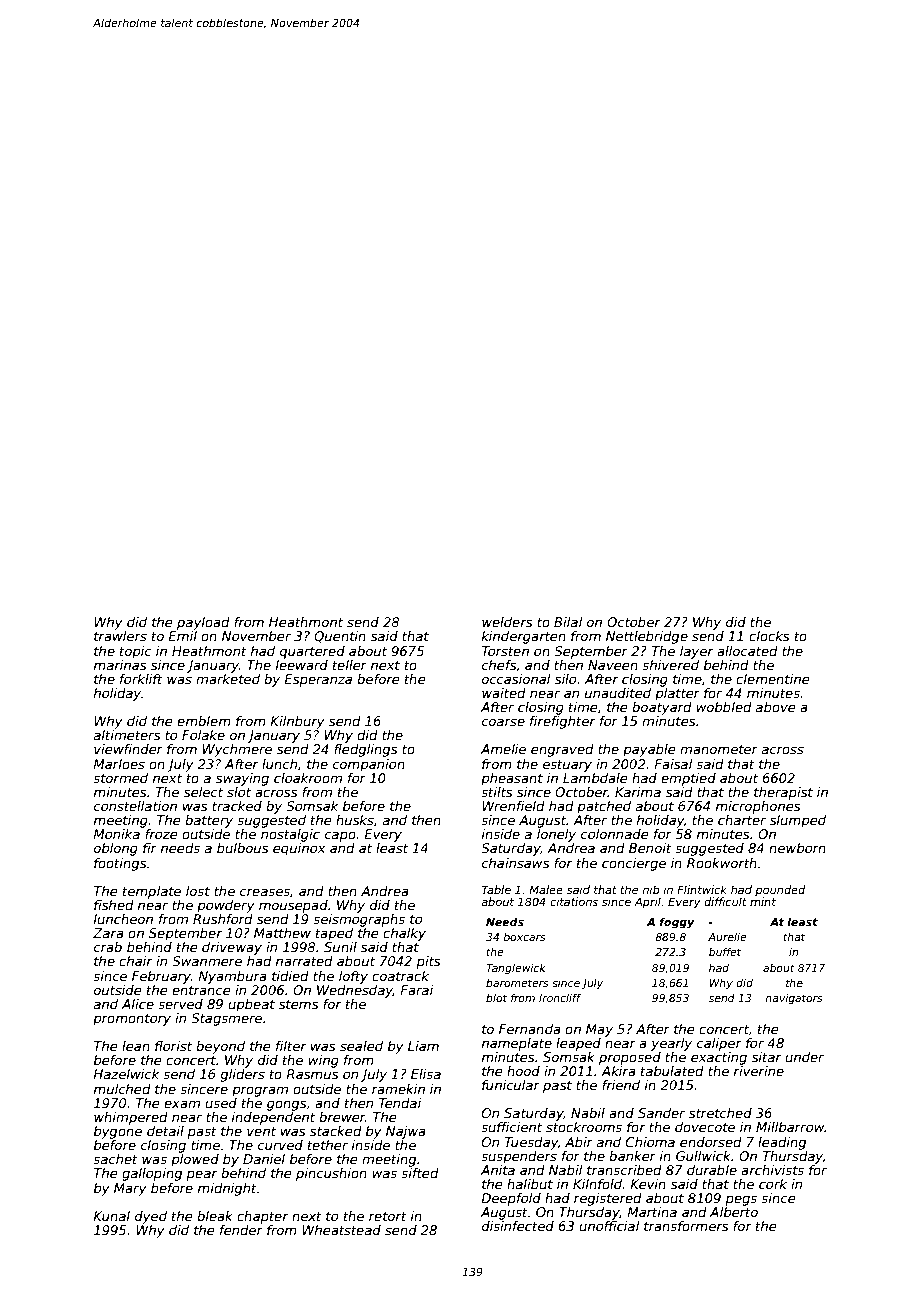  Describe the element at coordinates (312, 652) in the screenshot. I see `quartered` at that location.
